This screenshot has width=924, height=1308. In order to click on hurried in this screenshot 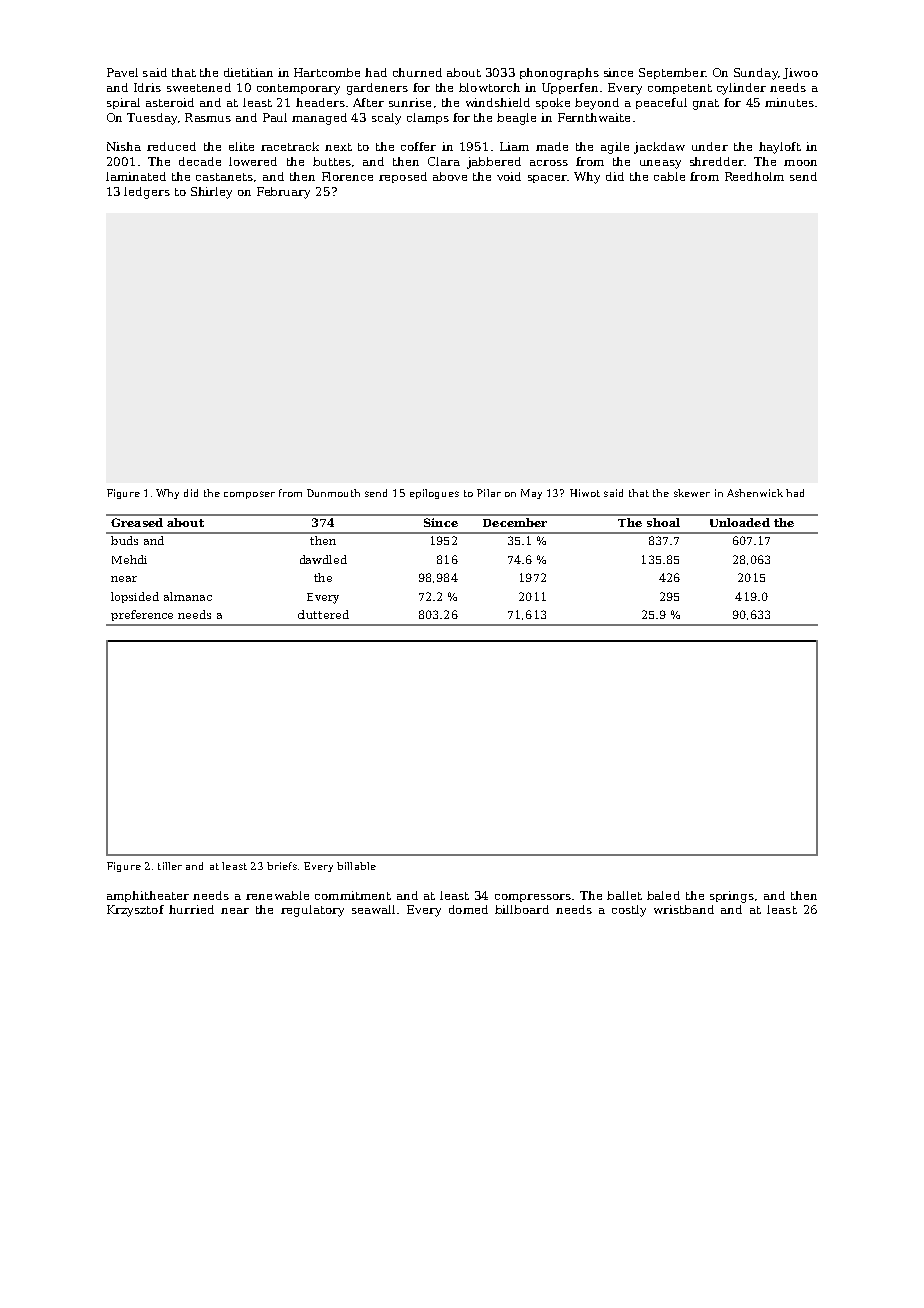, I will do `click(191, 909)`.
